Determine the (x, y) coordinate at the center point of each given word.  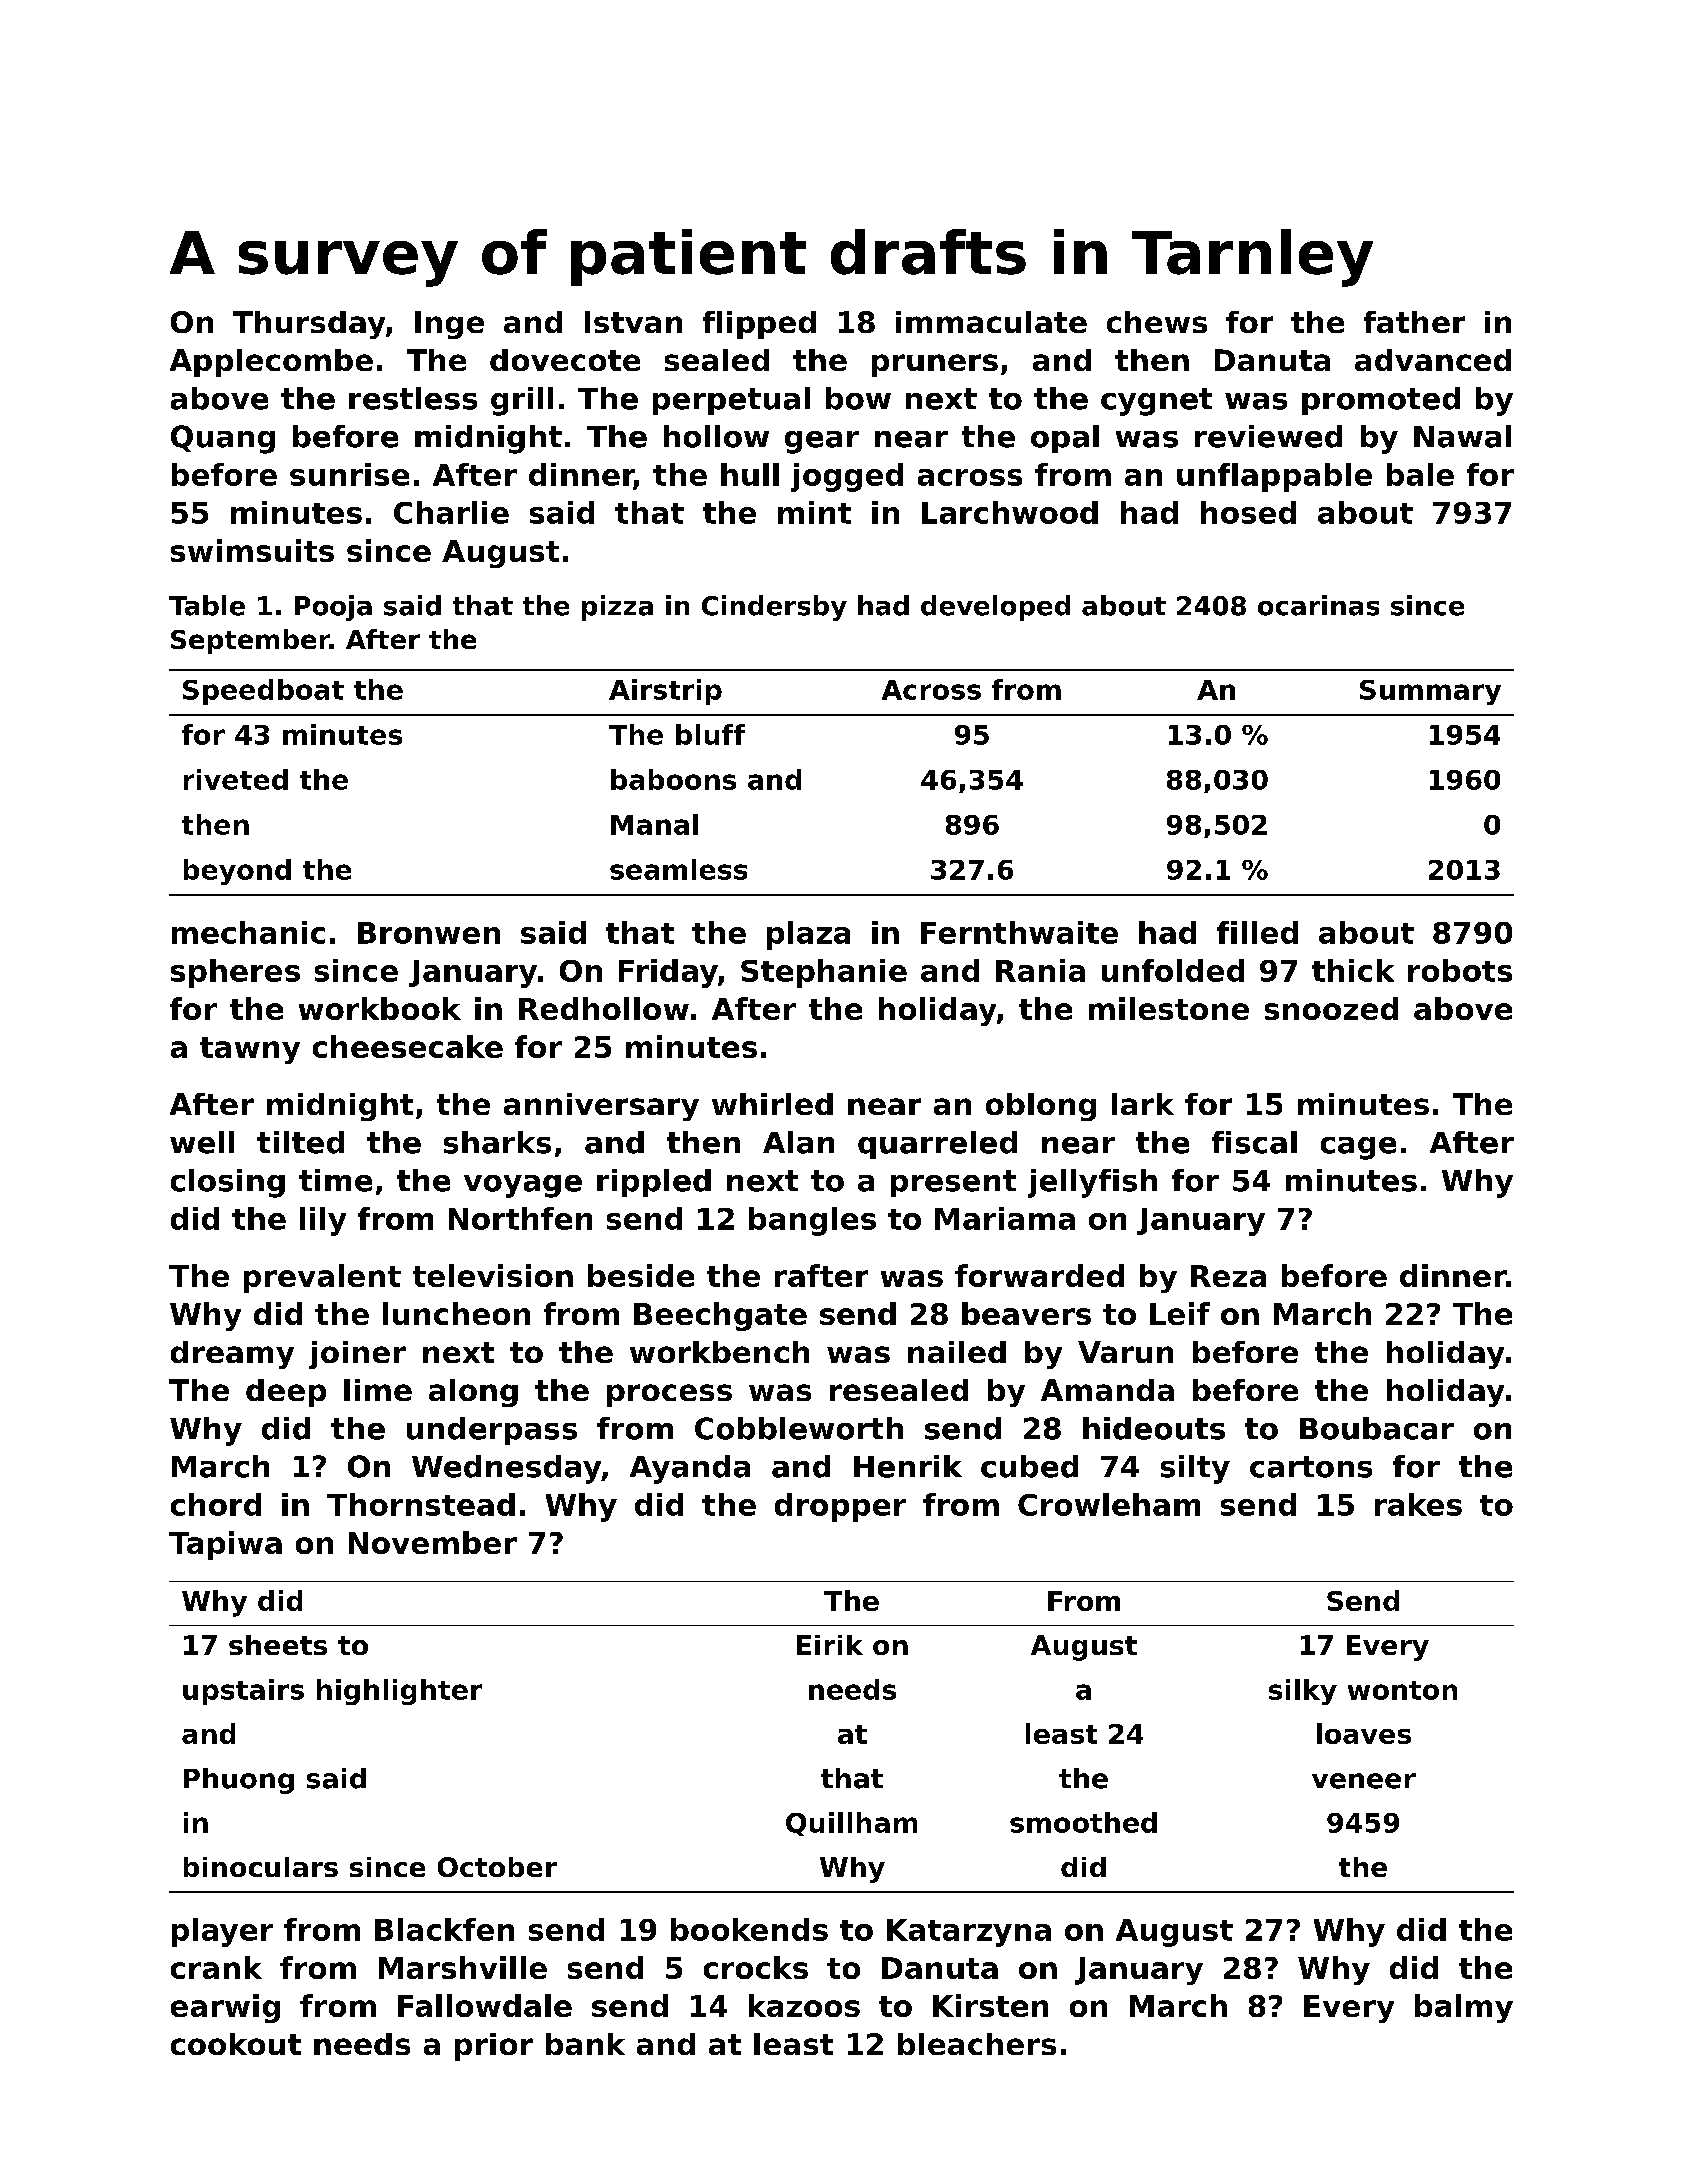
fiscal (1254, 1142)
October (497, 1867)
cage (1358, 1148)
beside (641, 1275)
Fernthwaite (1019, 932)
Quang (223, 439)
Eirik (830, 1645)
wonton (1402, 1690)
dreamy (232, 1355)
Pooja (333, 608)
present (953, 1183)
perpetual (731, 401)
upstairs (243, 1692)
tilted (300, 1142)
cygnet (1156, 402)
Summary (1430, 692)
